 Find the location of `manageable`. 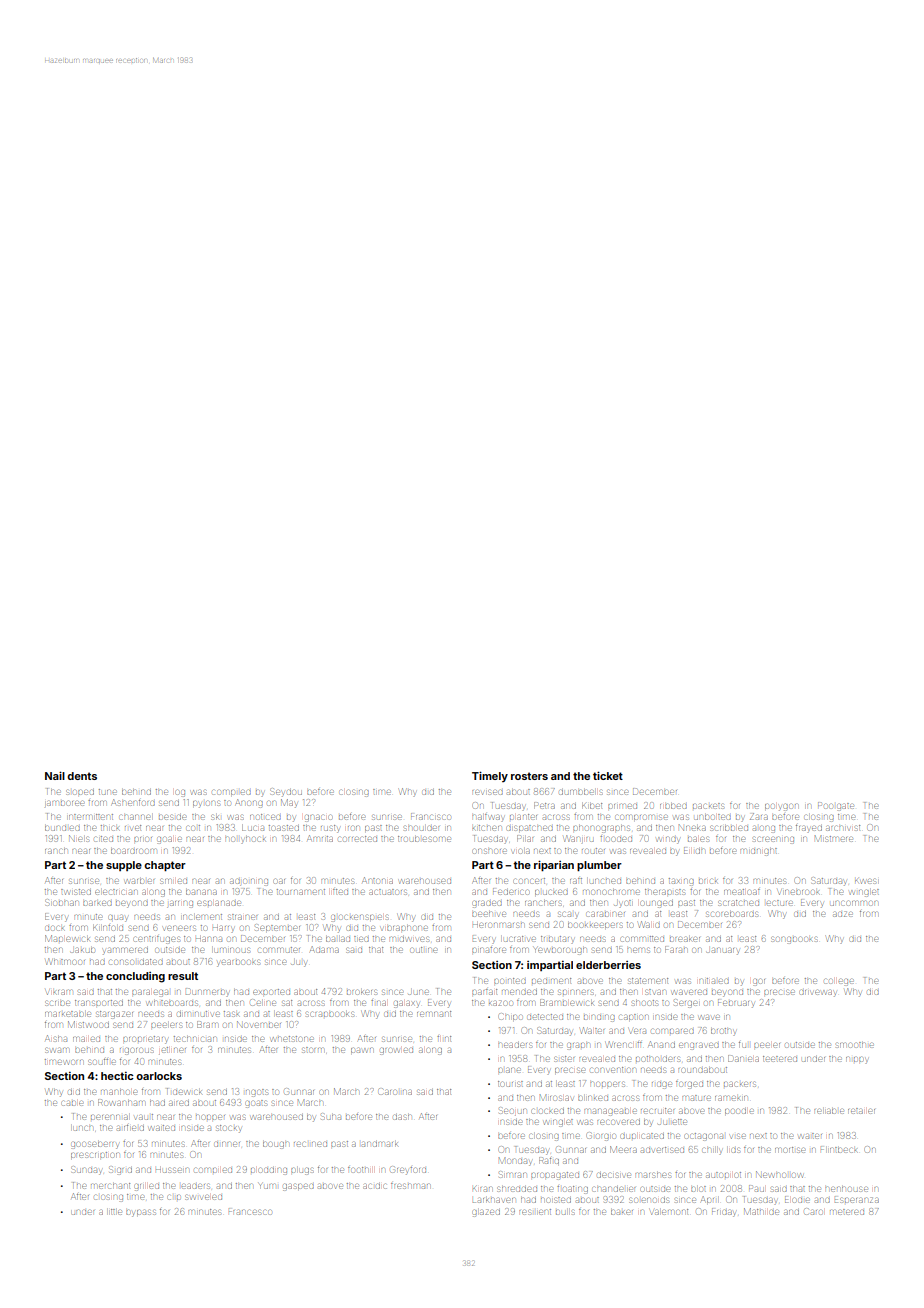

manageable is located at coordinates (610, 1112).
